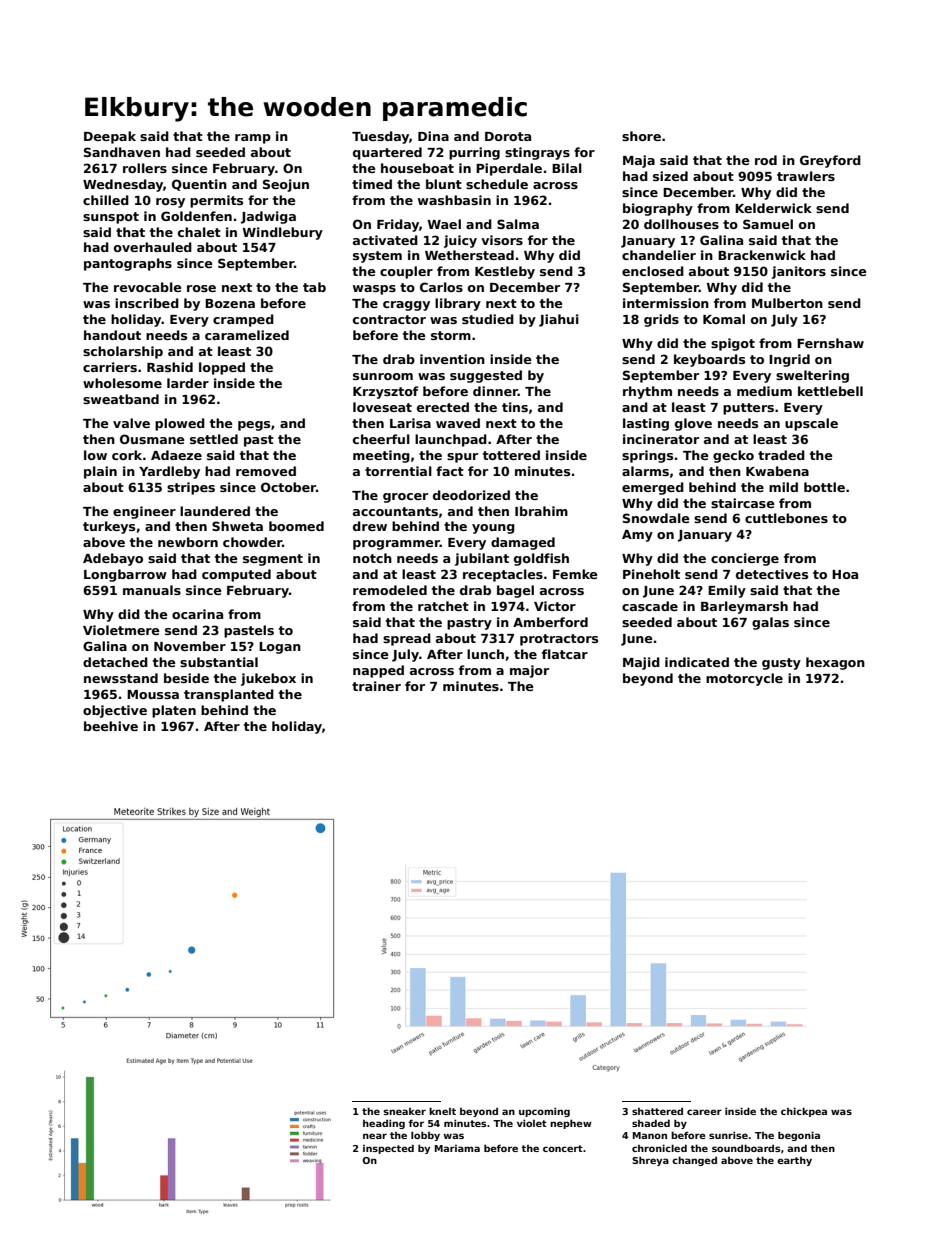 Image resolution: width=952 pixels, height=1233 pixels. I want to click on Deepak, so click(110, 137).
